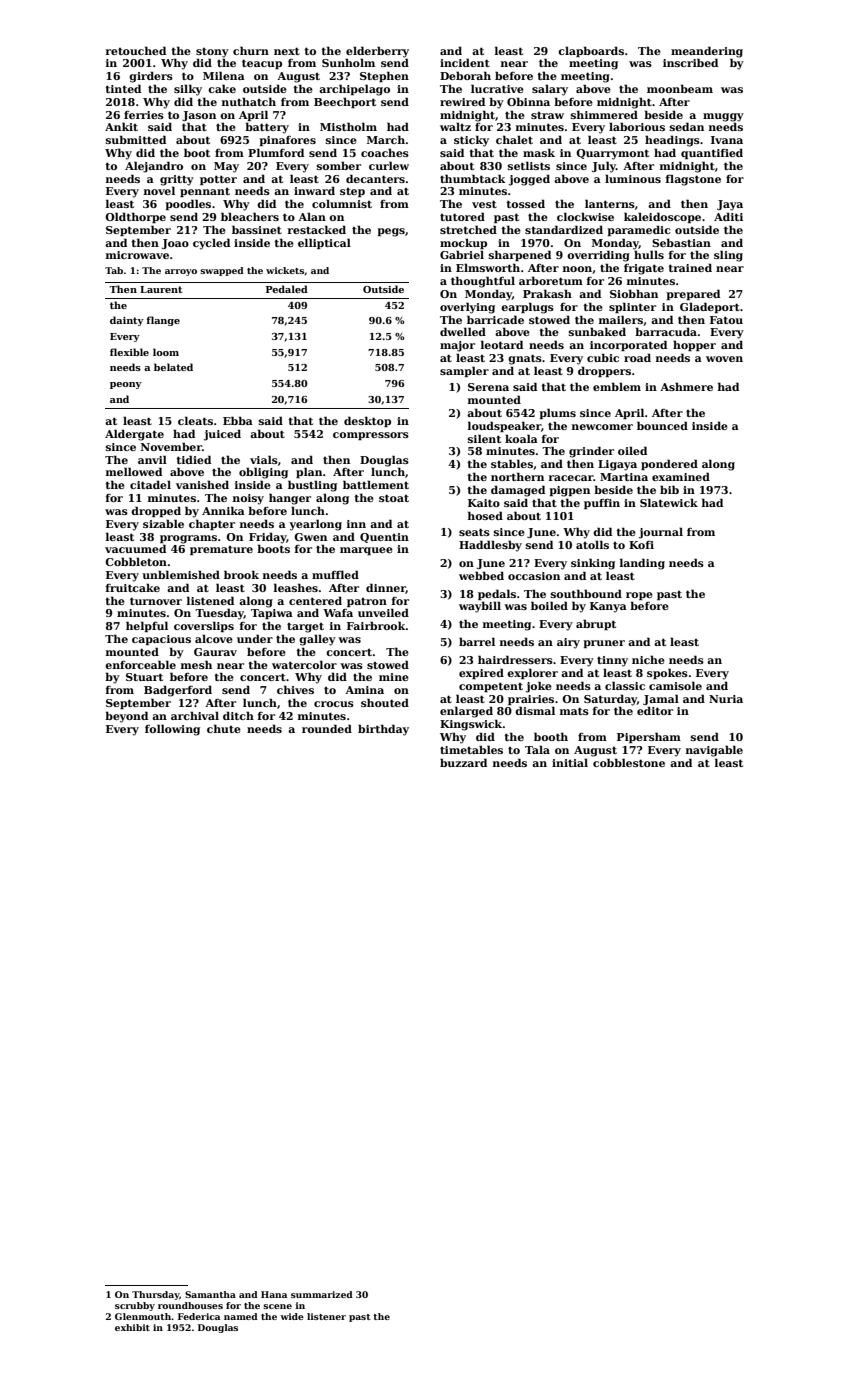  Describe the element at coordinates (471, 749) in the screenshot. I see `timetables` at that location.
